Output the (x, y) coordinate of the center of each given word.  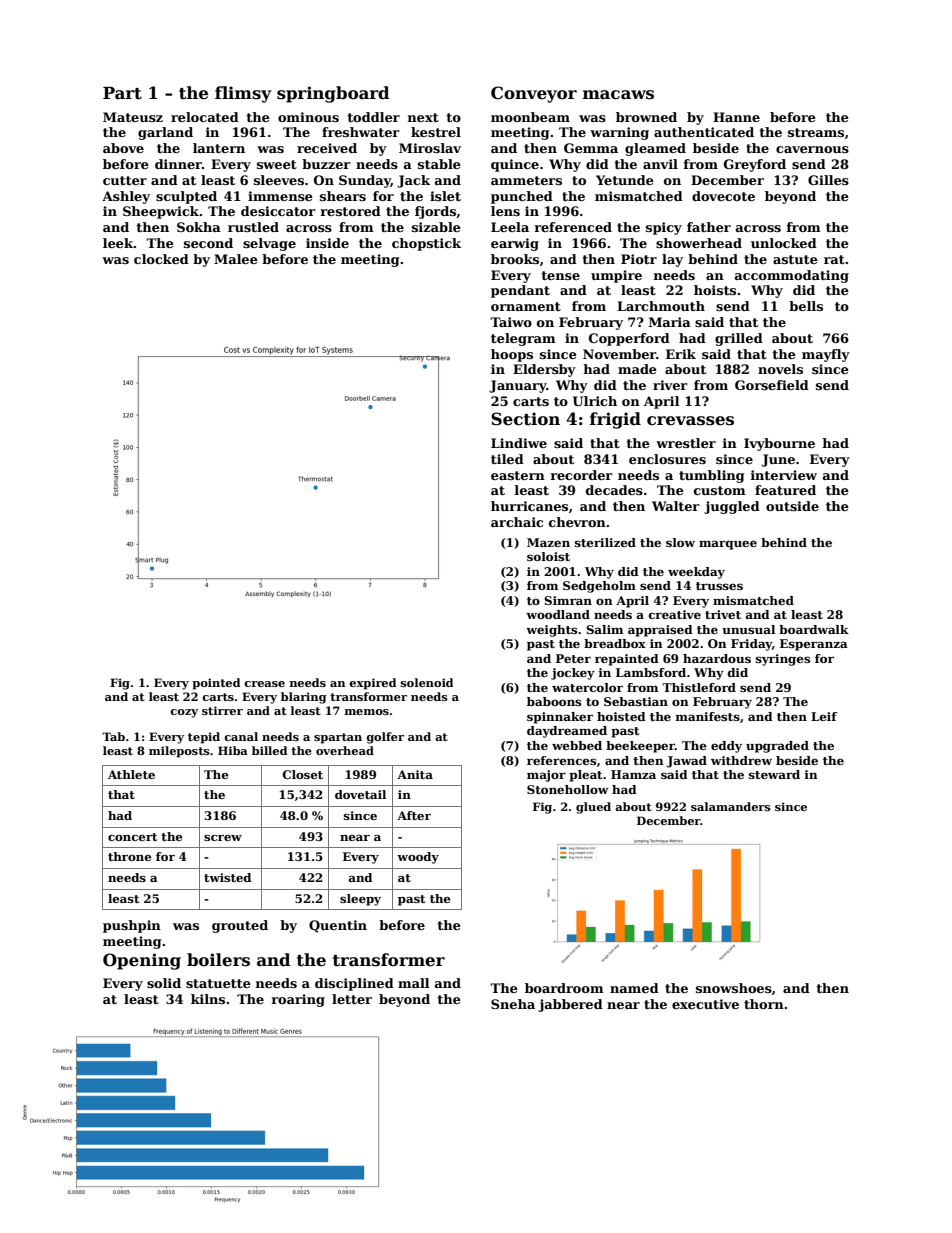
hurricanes (529, 506)
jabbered (570, 1005)
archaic (517, 522)
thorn (764, 1004)
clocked (161, 259)
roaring (298, 1000)
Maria (670, 322)
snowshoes (734, 988)
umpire (616, 276)
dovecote (723, 196)
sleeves (279, 180)
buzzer (326, 164)
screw (223, 838)
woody (418, 858)
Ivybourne (779, 444)
